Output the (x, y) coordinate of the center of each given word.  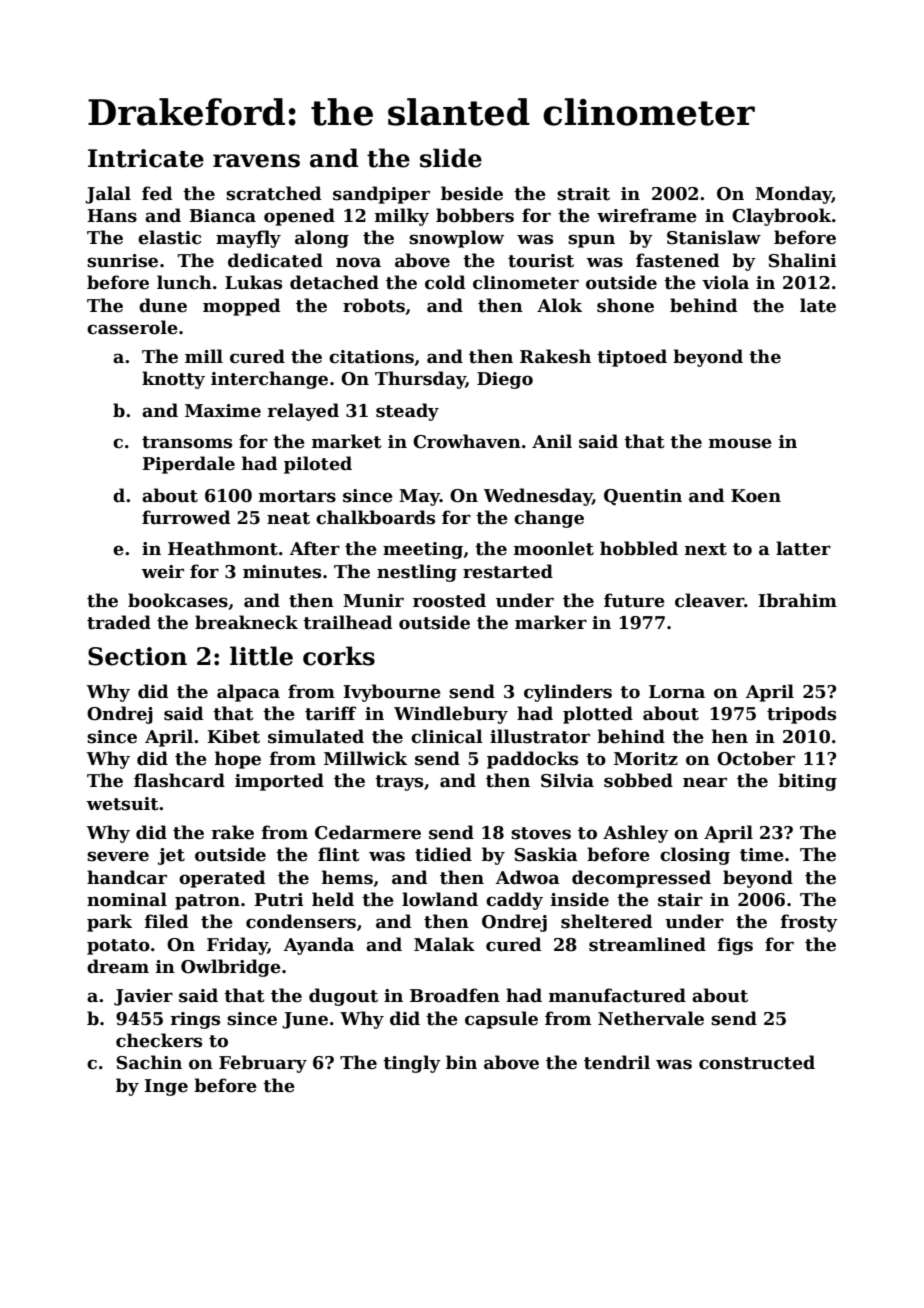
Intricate (146, 158)
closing (695, 856)
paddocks (532, 760)
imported (279, 782)
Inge (166, 1087)
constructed (757, 1062)
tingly (412, 1064)
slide (451, 158)
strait (583, 194)
